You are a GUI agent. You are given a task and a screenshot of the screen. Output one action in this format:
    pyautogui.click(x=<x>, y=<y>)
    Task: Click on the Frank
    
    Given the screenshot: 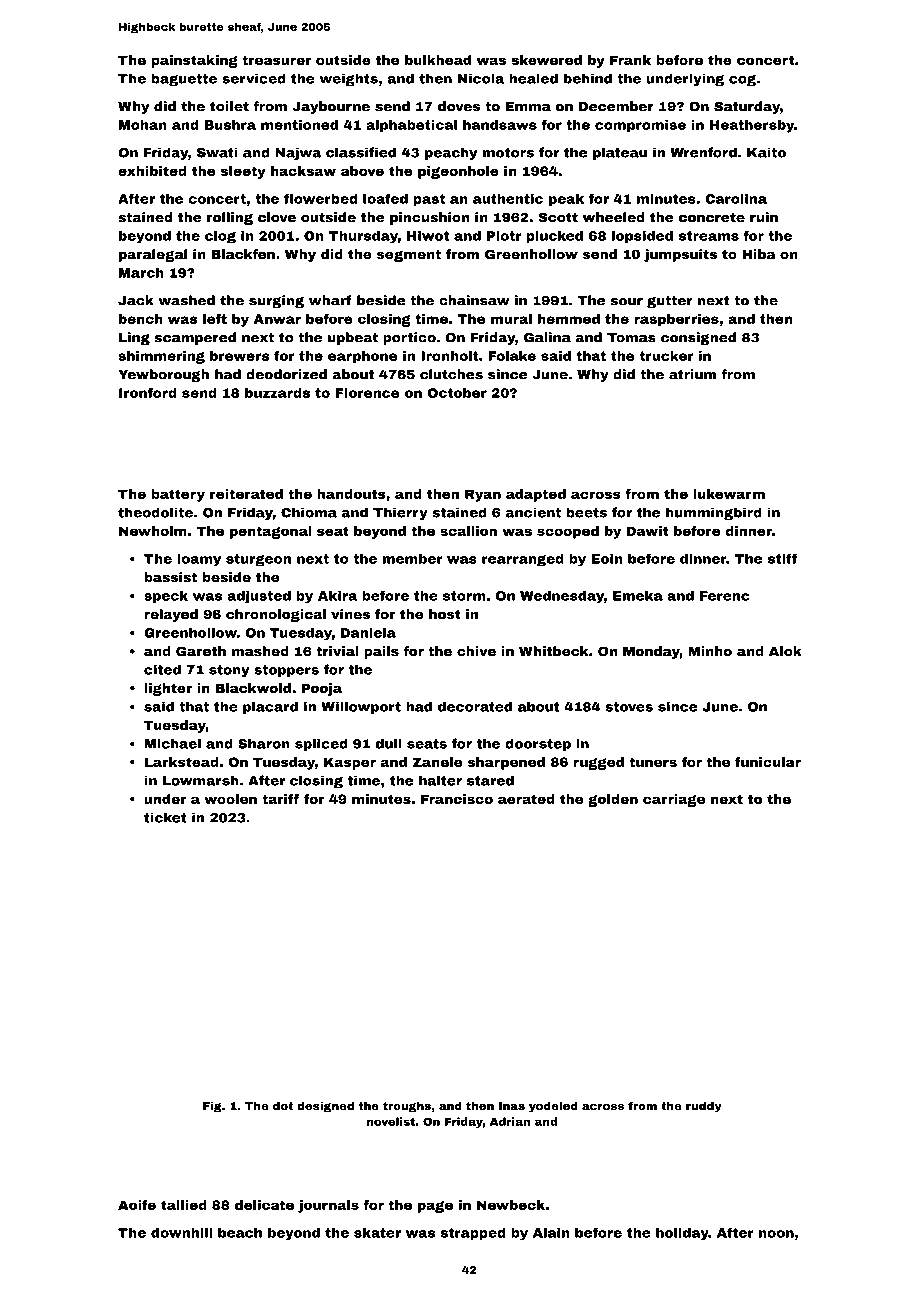 What is the action you would take?
    pyautogui.click(x=630, y=60)
